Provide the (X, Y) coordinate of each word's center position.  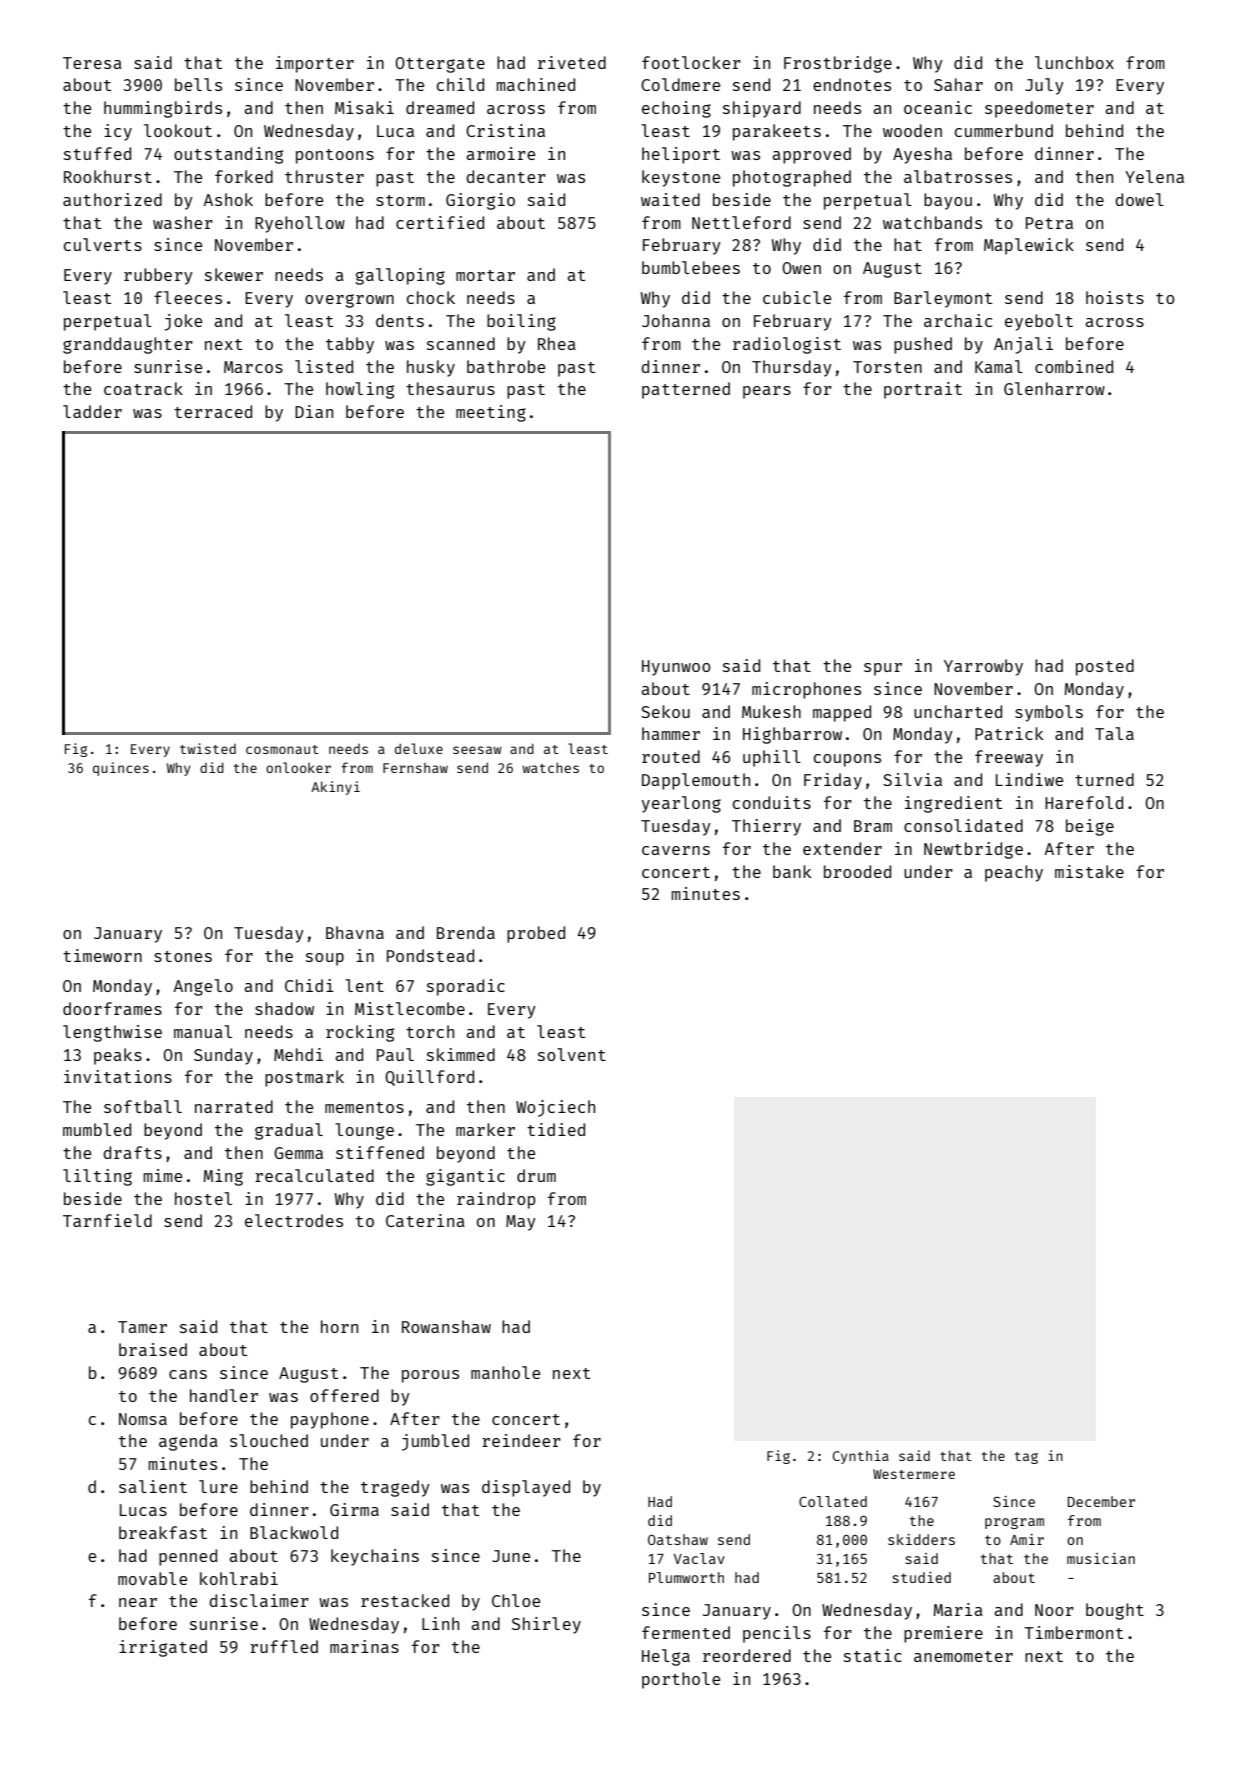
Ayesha (922, 155)
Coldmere (680, 84)
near (138, 1602)
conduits (772, 802)
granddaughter (128, 345)
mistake (1089, 871)
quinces (121, 769)
